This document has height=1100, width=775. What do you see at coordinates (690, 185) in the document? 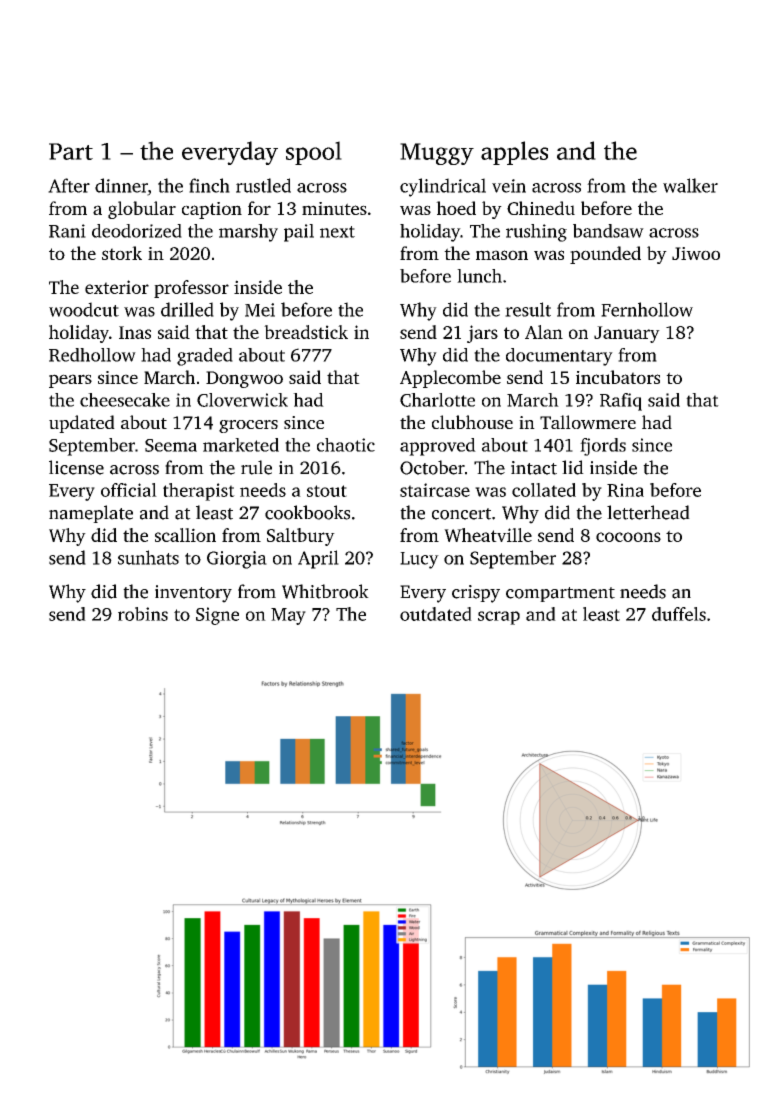
I see `walker` at bounding box center [690, 185].
